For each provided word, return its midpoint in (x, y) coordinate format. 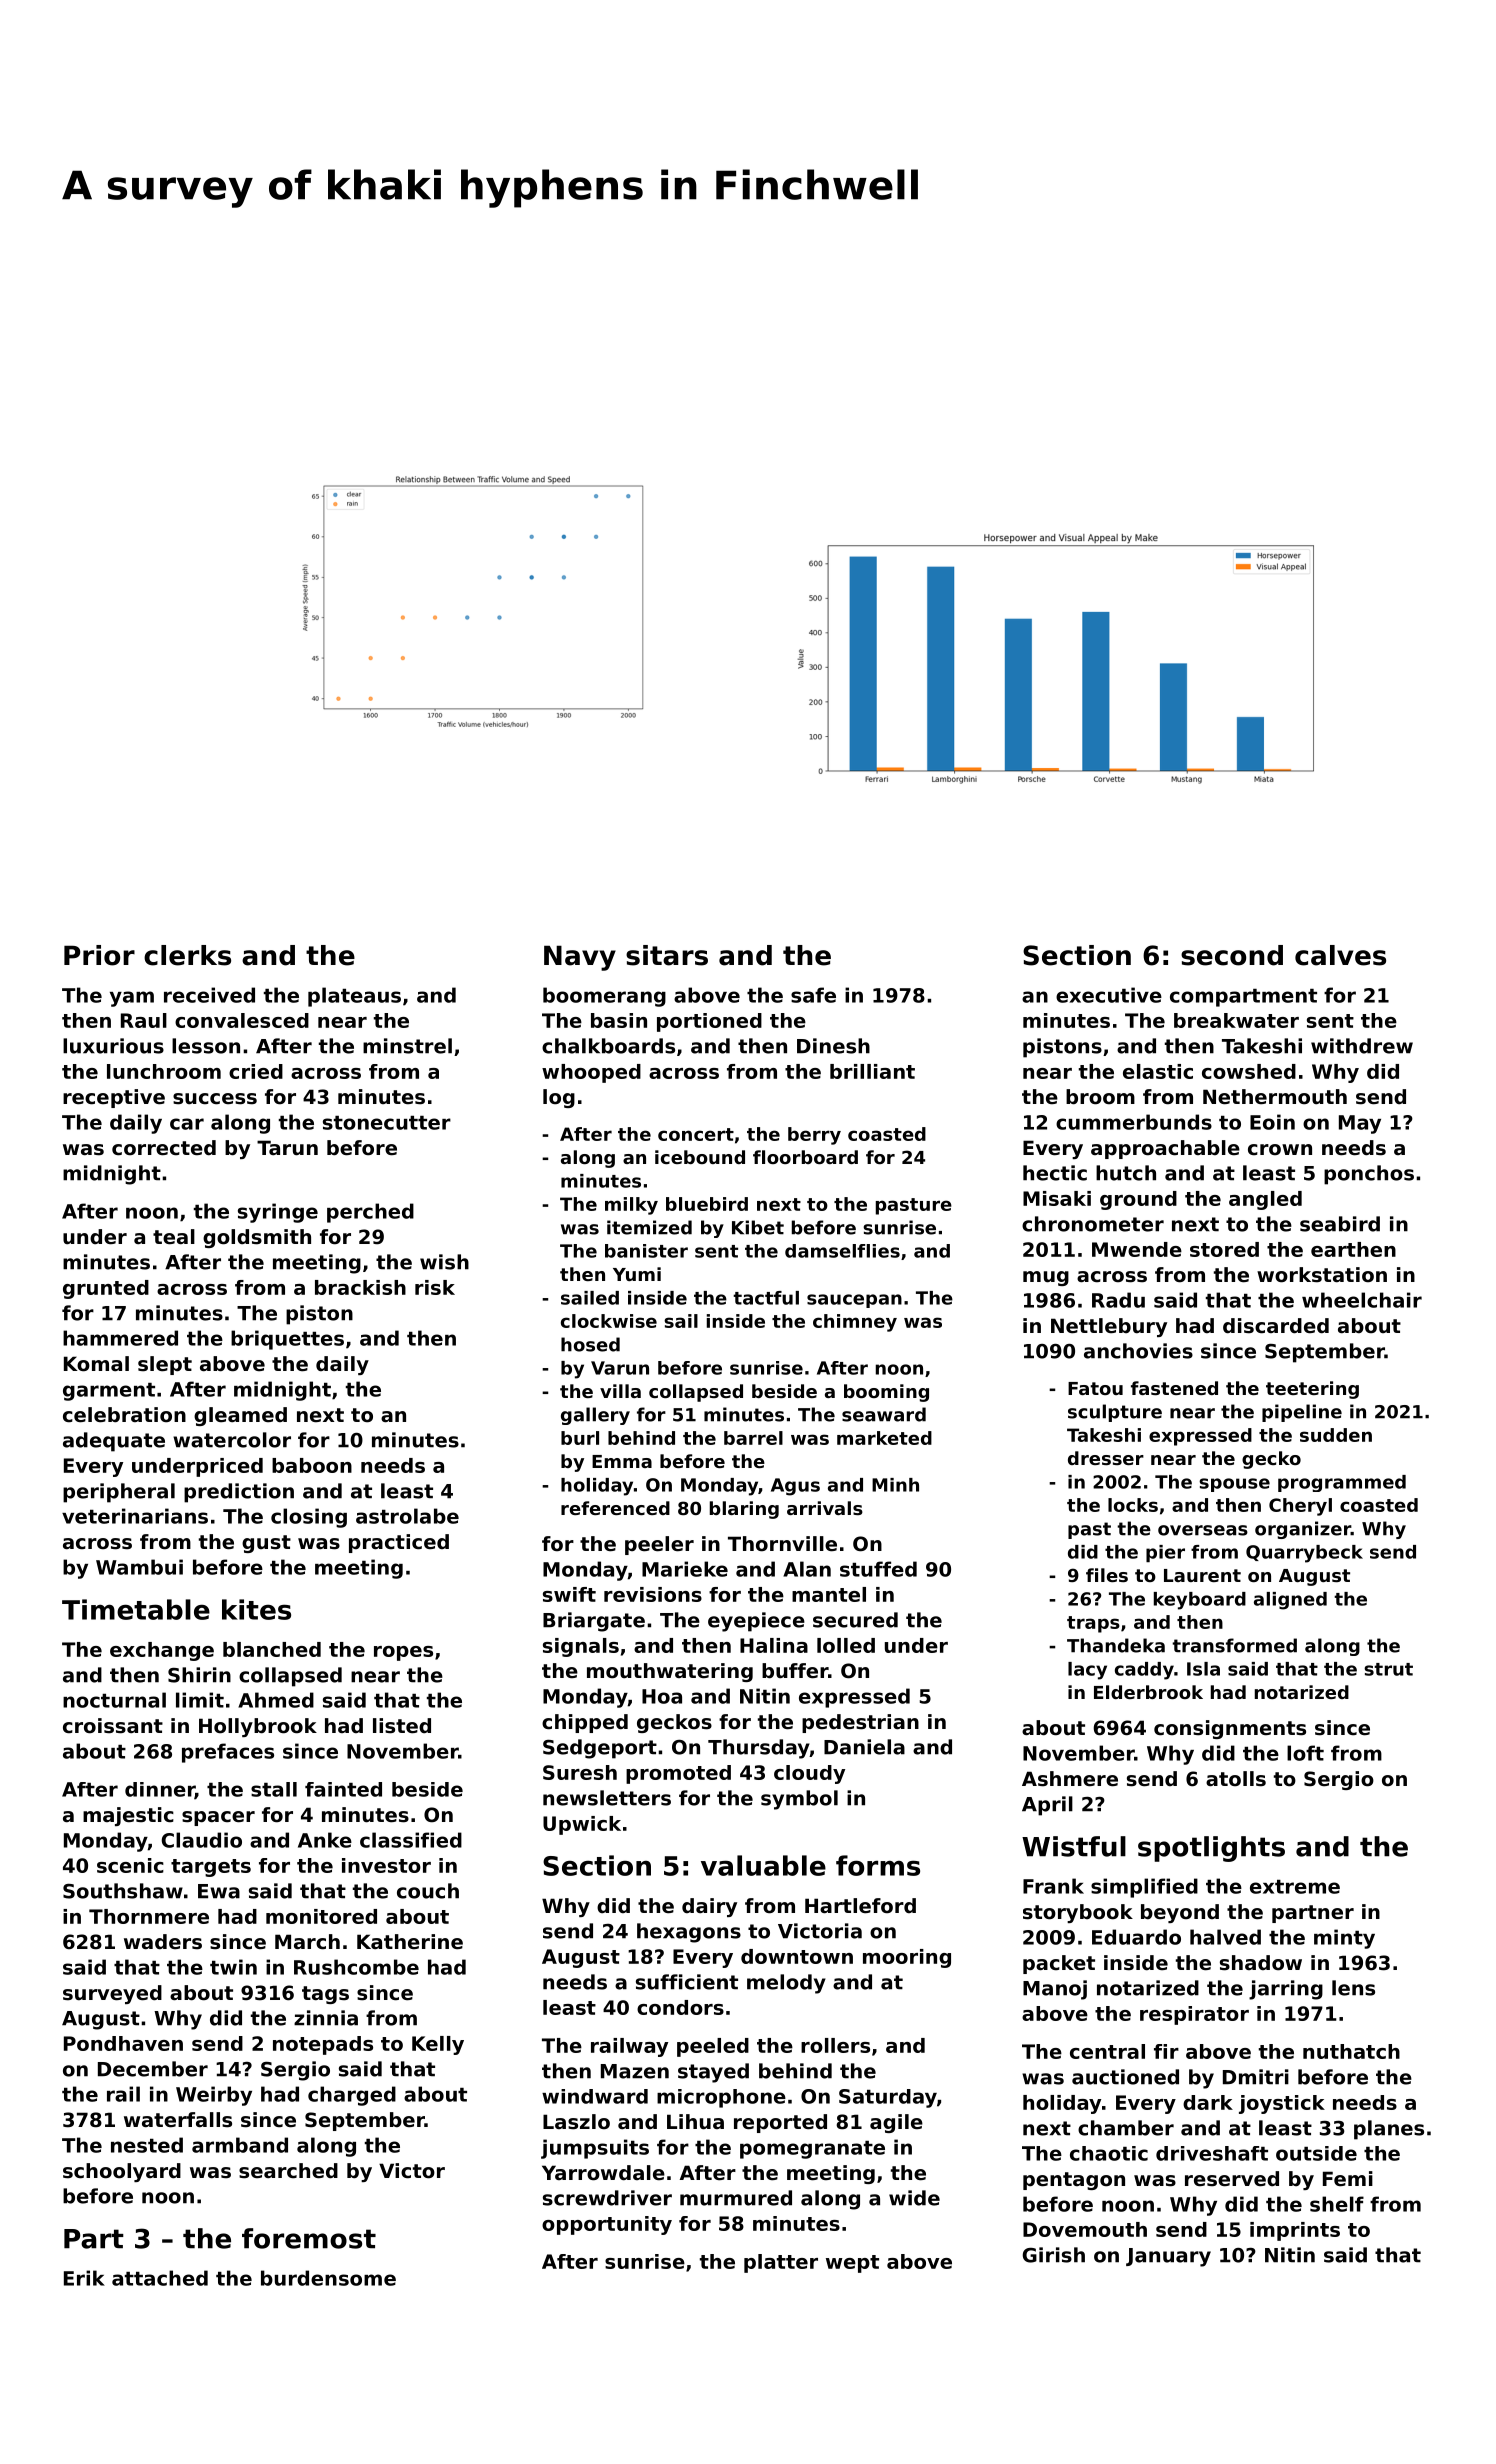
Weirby (214, 2096)
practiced (399, 1543)
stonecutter (387, 1123)
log (559, 1098)
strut (1388, 1669)
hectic (1055, 1173)
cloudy (809, 1774)
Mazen (635, 2071)
